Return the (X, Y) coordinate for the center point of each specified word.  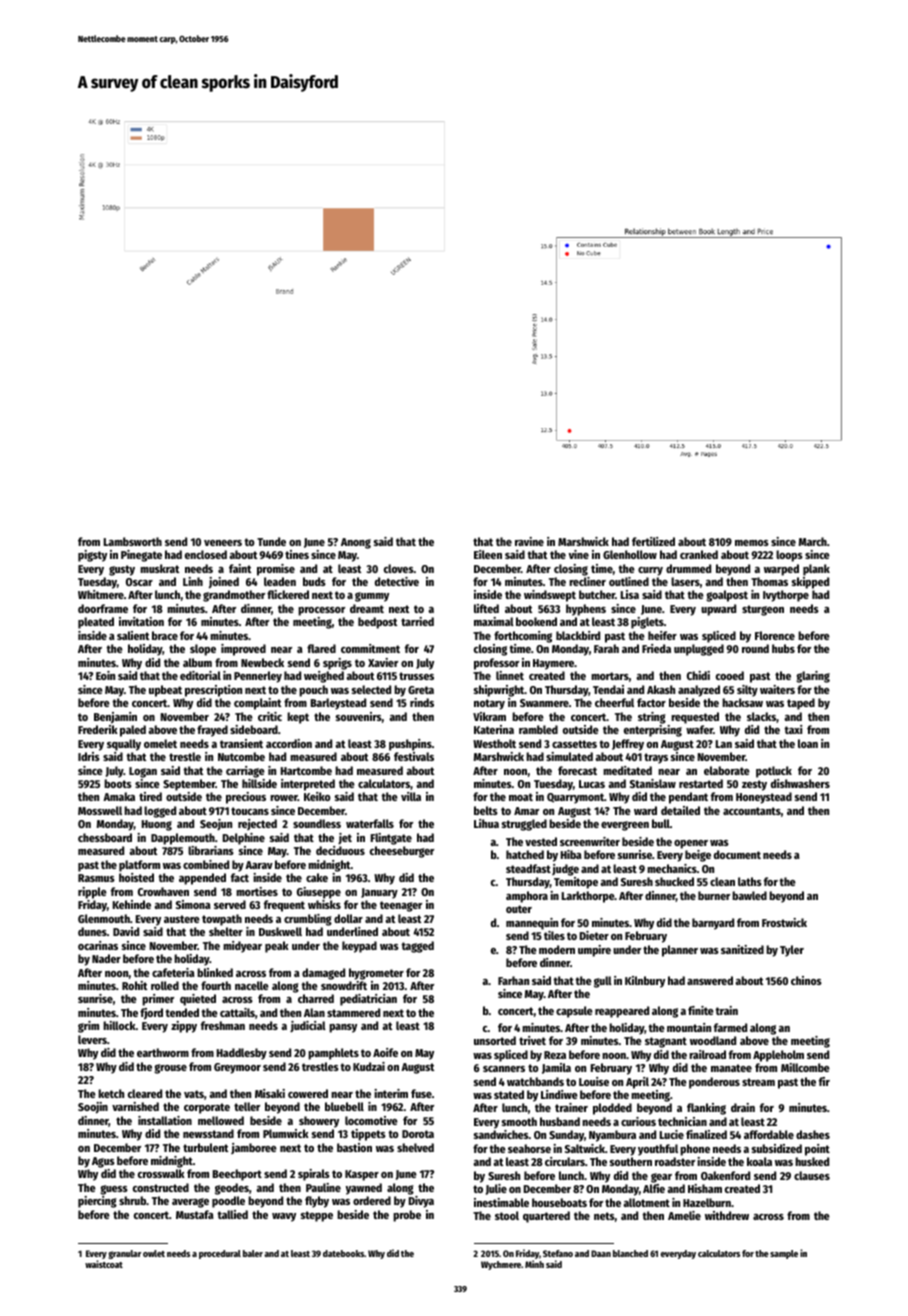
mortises (257, 891)
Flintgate (391, 839)
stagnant (666, 1042)
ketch (111, 1093)
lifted (486, 608)
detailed (680, 810)
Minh (534, 1264)
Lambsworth (133, 541)
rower (284, 798)
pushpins (410, 745)
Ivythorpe (786, 596)
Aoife (385, 1052)
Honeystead (764, 798)
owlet (154, 1253)
